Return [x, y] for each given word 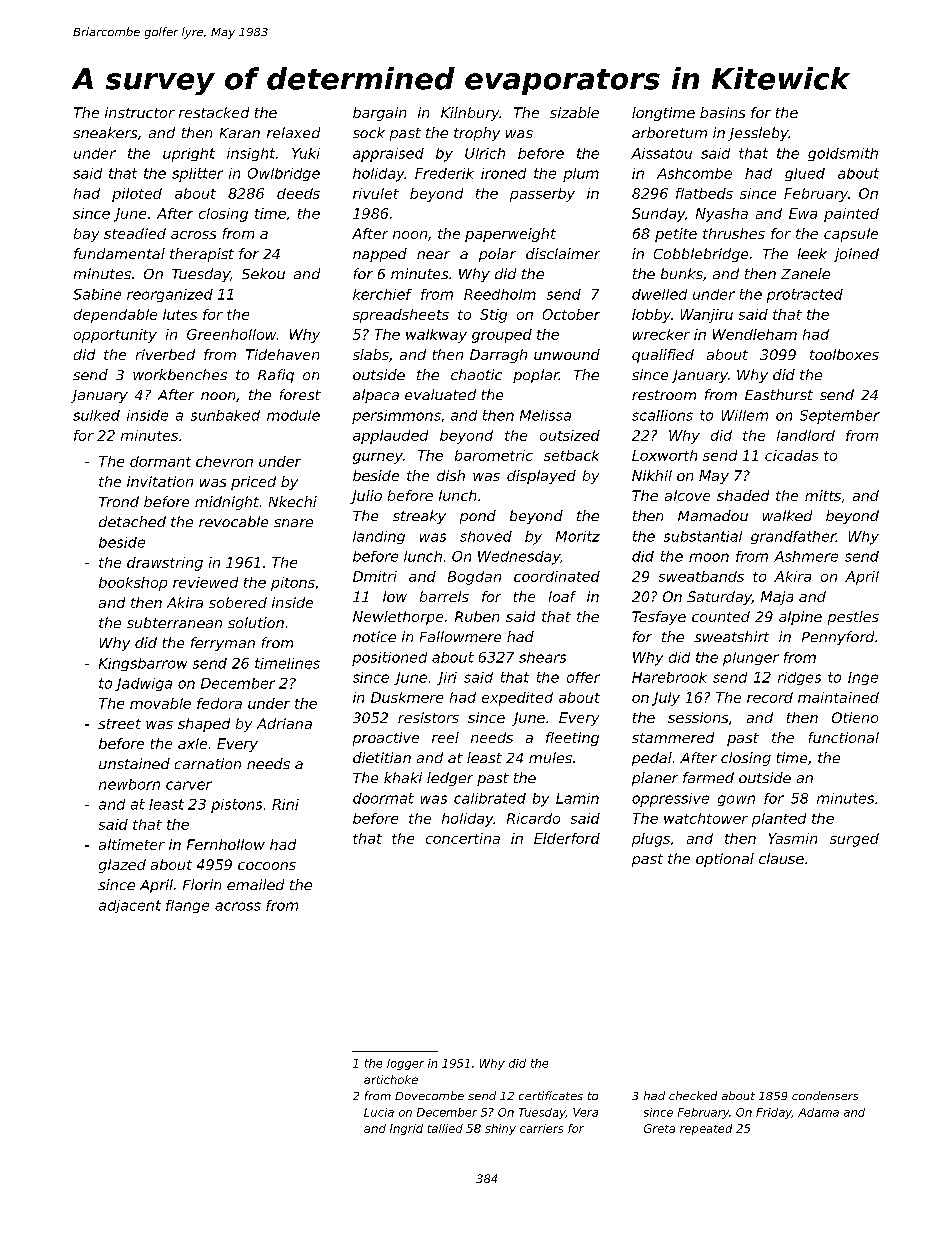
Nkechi [293, 501]
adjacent [130, 906]
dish [451, 475]
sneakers [105, 132]
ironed [503, 173]
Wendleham [755, 334]
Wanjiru [707, 316]
